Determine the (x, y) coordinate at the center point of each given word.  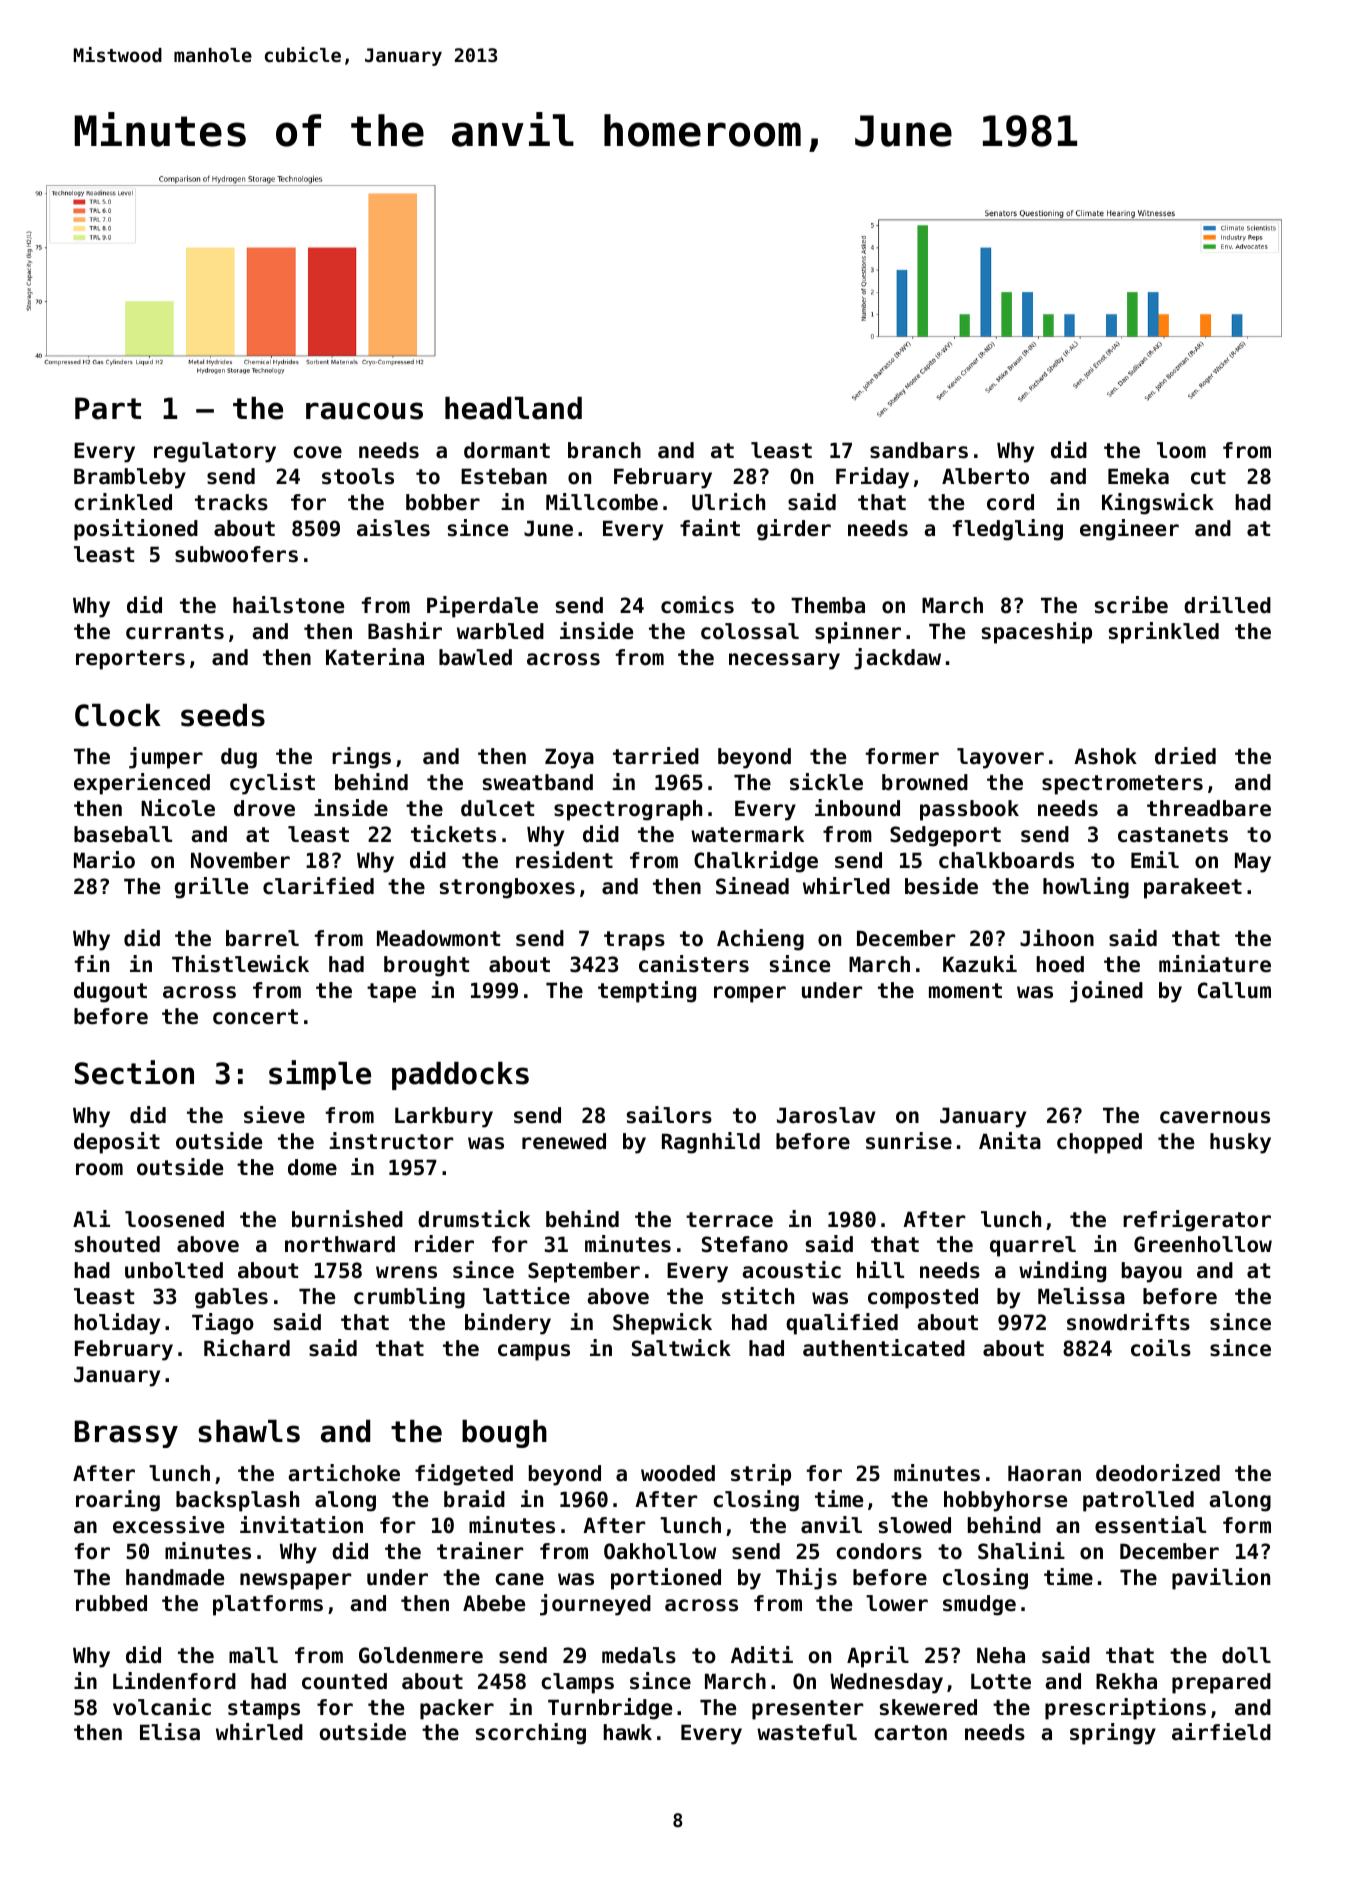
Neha (1001, 1655)
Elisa (170, 1732)
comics (697, 605)
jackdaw (897, 659)
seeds (223, 715)
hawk (627, 1732)
